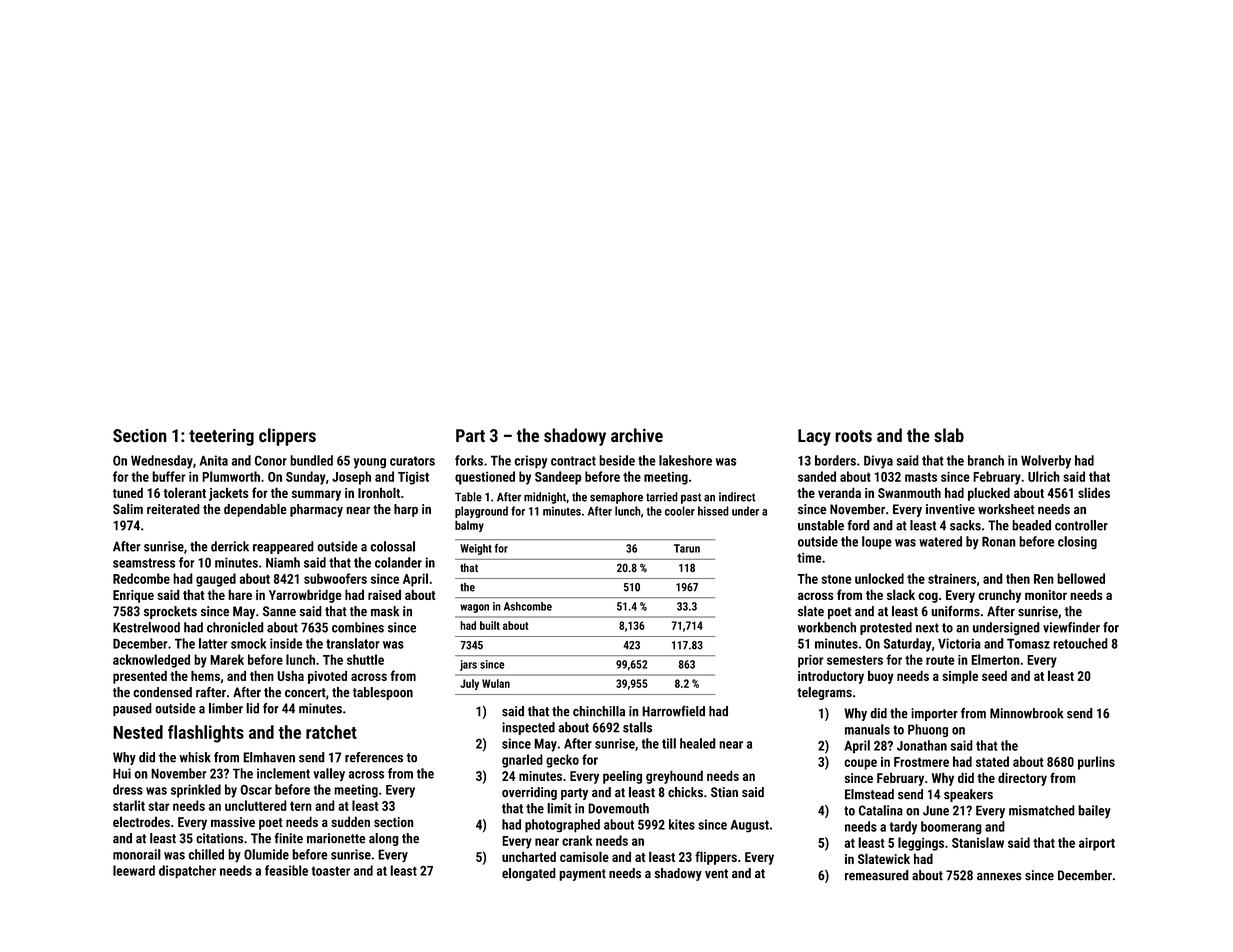  Describe the element at coordinates (853, 436) in the document. I see `roots` at that location.
